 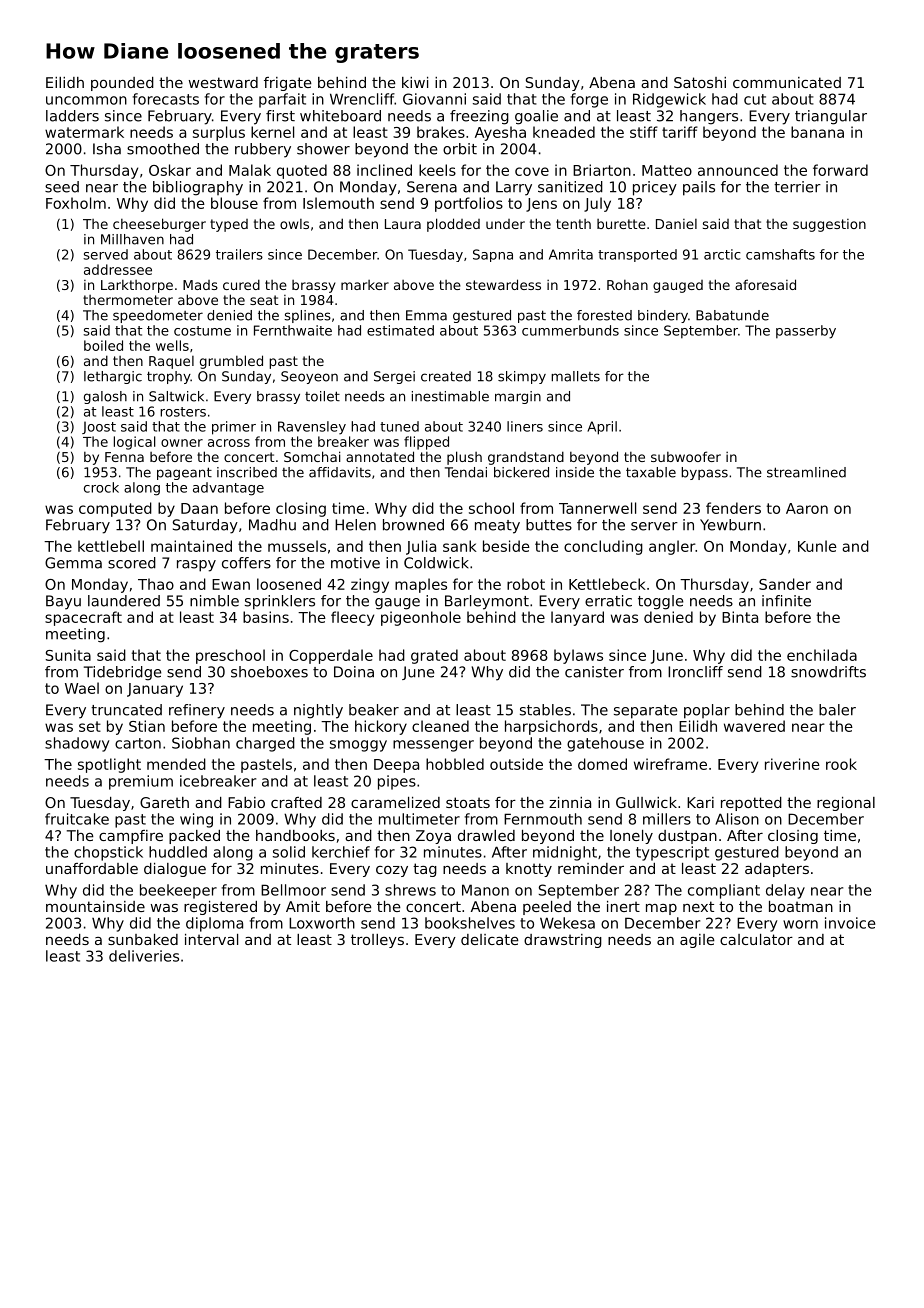 What do you see at coordinates (415, 82) in the screenshot?
I see `kiwi` at bounding box center [415, 82].
